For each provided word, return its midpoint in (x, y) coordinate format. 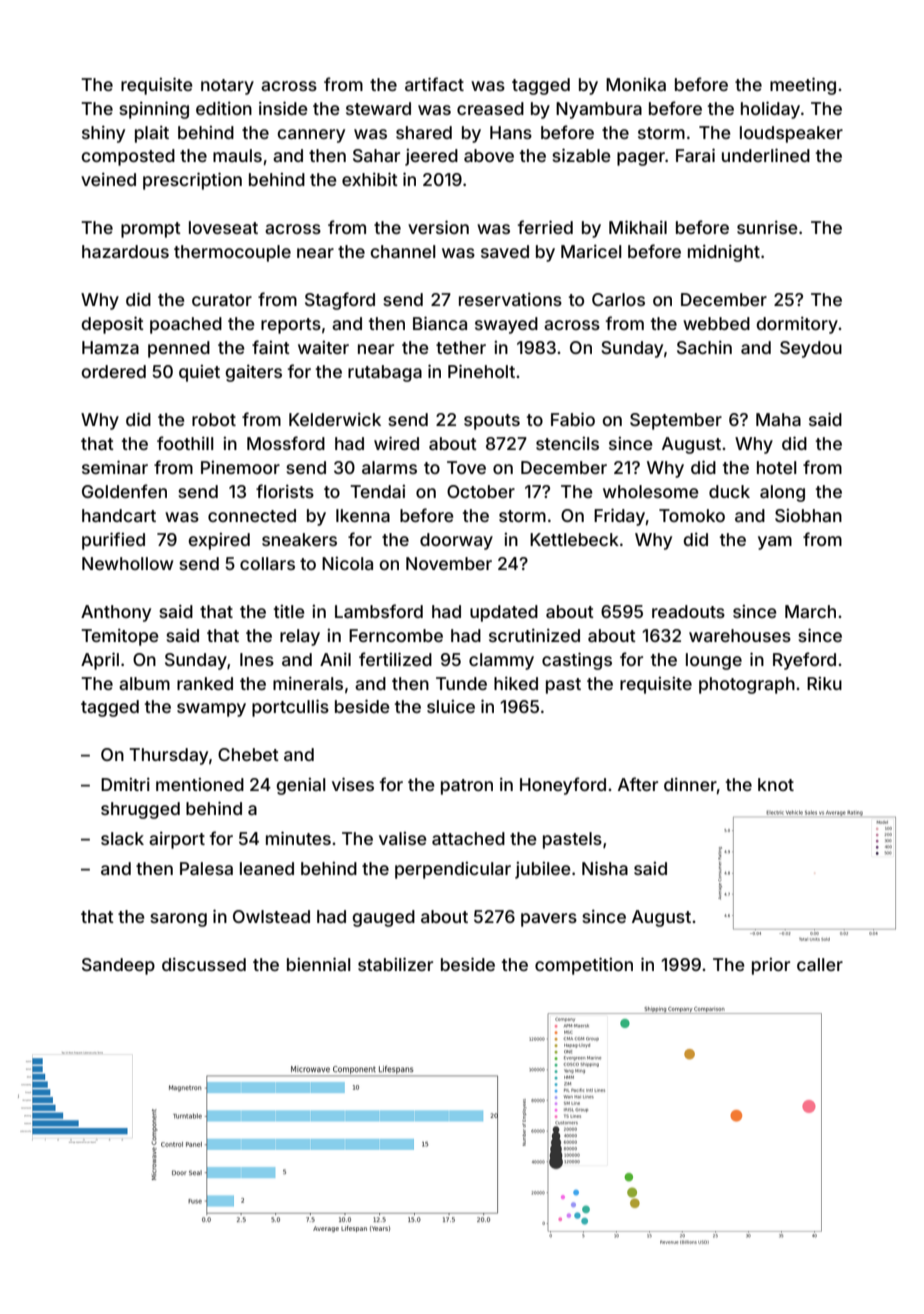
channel (403, 251)
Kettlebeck (574, 539)
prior (771, 966)
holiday (770, 110)
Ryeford (804, 661)
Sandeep (118, 966)
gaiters (253, 373)
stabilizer (395, 964)
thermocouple (232, 253)
